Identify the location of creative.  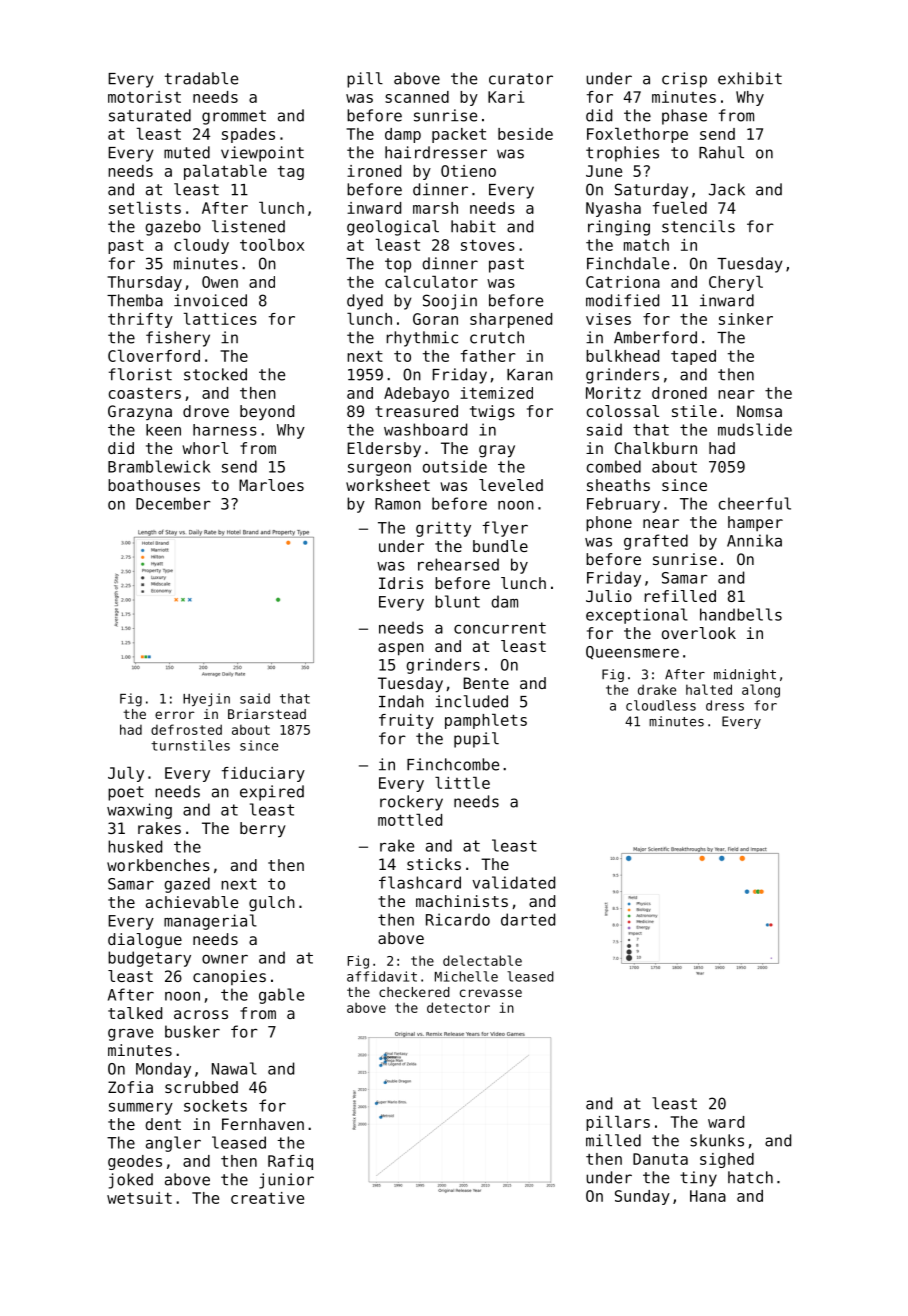
(267, 1198).
